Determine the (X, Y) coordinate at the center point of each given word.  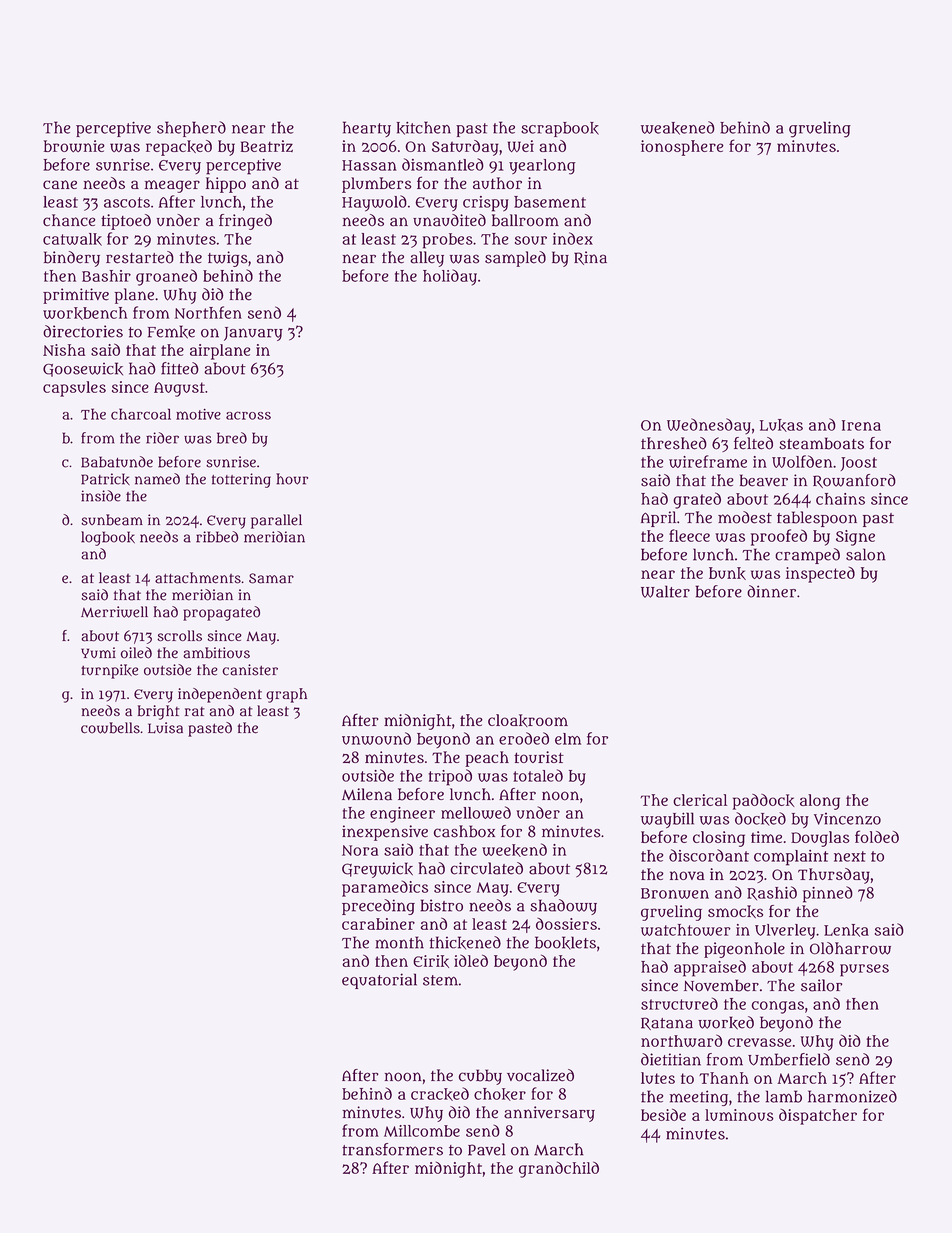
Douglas (820, 839)
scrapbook (560, 129)
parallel (276, 521)
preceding (378, 907)
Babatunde (117, 462)
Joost (859, 464)
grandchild (559, 1169)
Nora (360, 850)
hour (292, 479)
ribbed (217, 537)
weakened (678, 128)
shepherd (191, 129)
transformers (392, 1149)
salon (866, 554)
